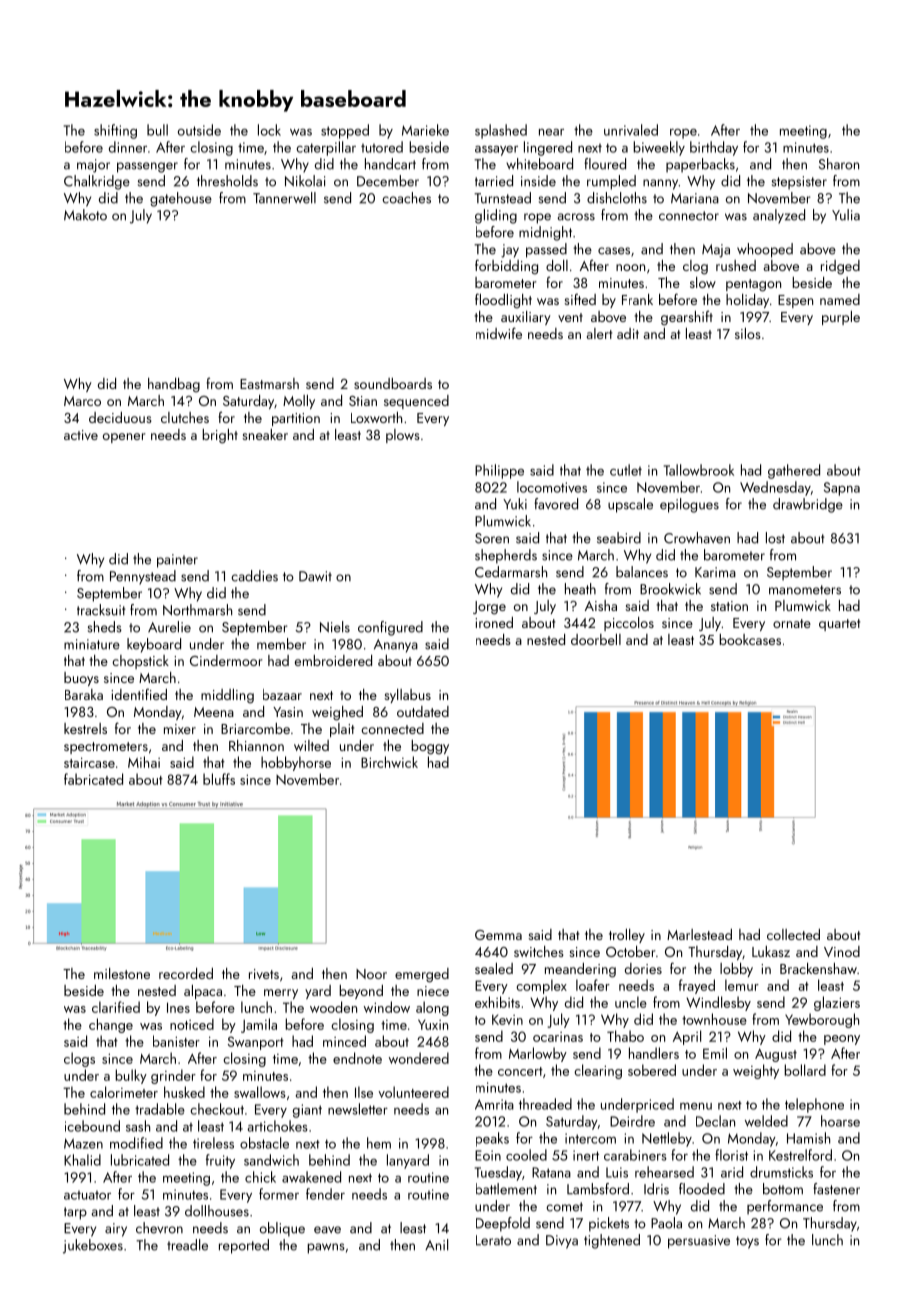 This screenshot has height=1308, width=924. Describe the element at coordinates (116, 1007) in the screenshot. I see `clarified` at that location.
